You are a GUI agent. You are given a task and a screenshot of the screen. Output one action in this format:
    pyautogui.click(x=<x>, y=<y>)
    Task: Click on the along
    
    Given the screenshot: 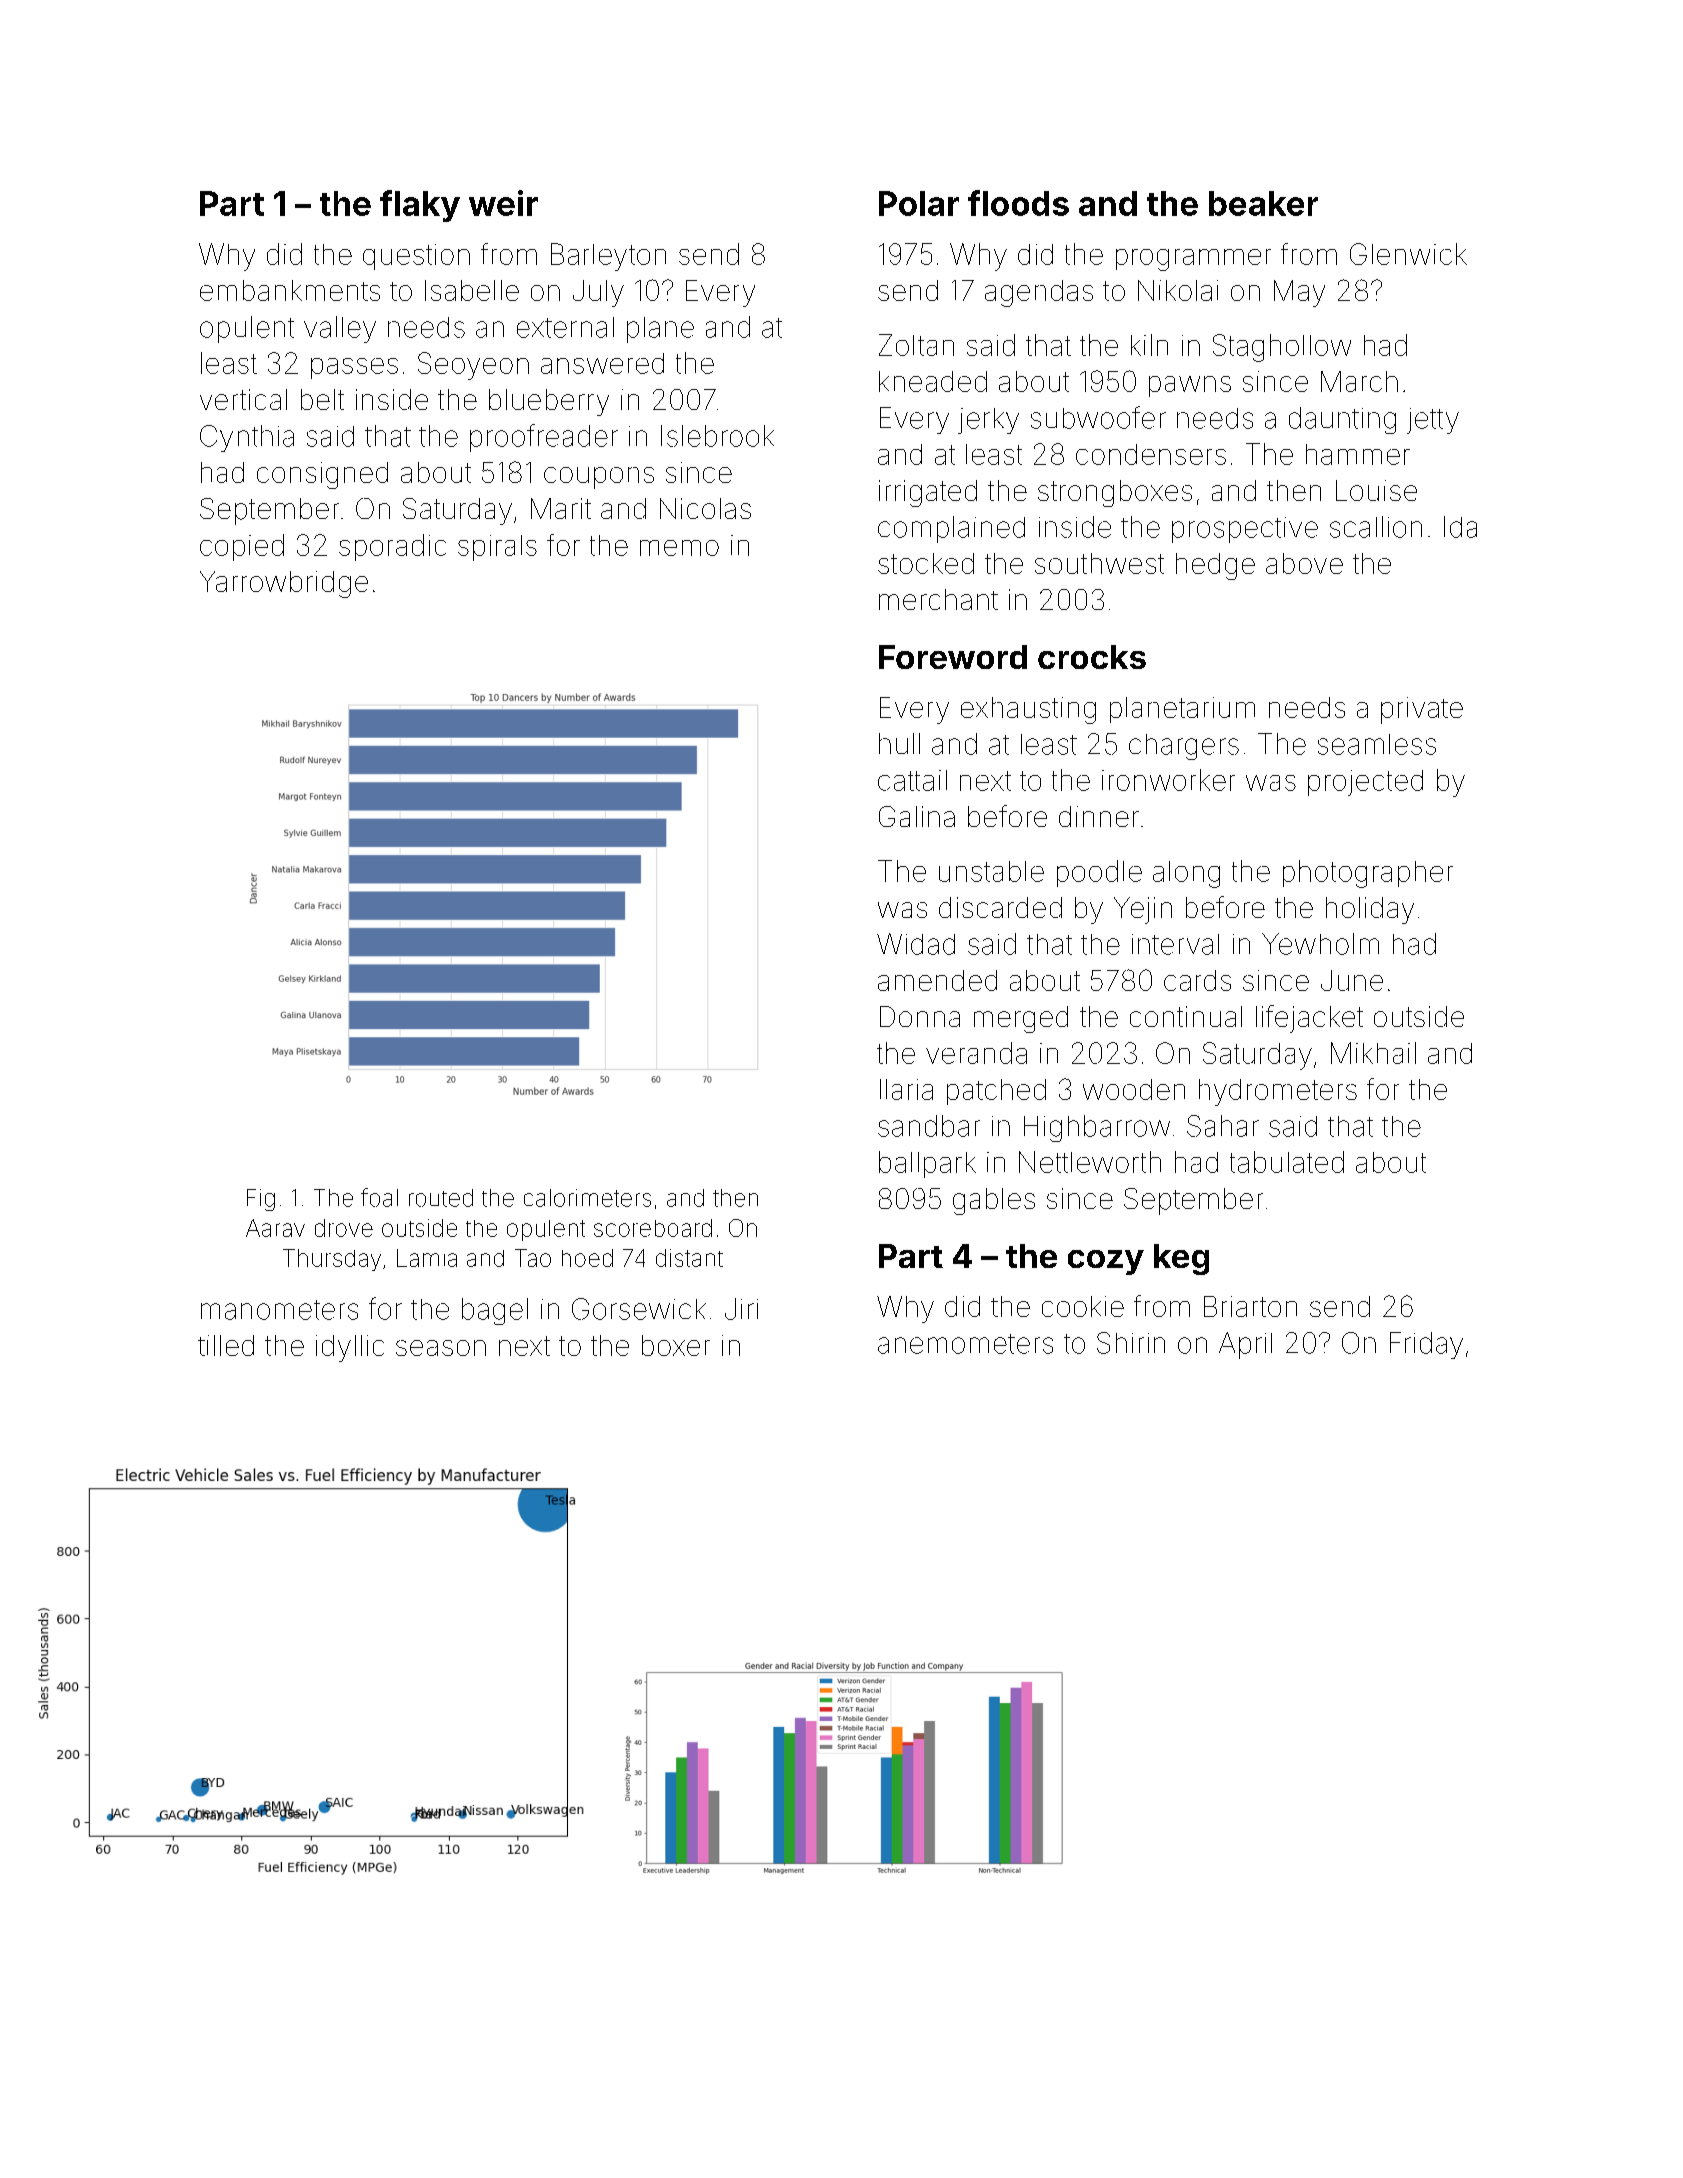 What is the action you would take?
    pyautogui.click(x=1186, y=874)
